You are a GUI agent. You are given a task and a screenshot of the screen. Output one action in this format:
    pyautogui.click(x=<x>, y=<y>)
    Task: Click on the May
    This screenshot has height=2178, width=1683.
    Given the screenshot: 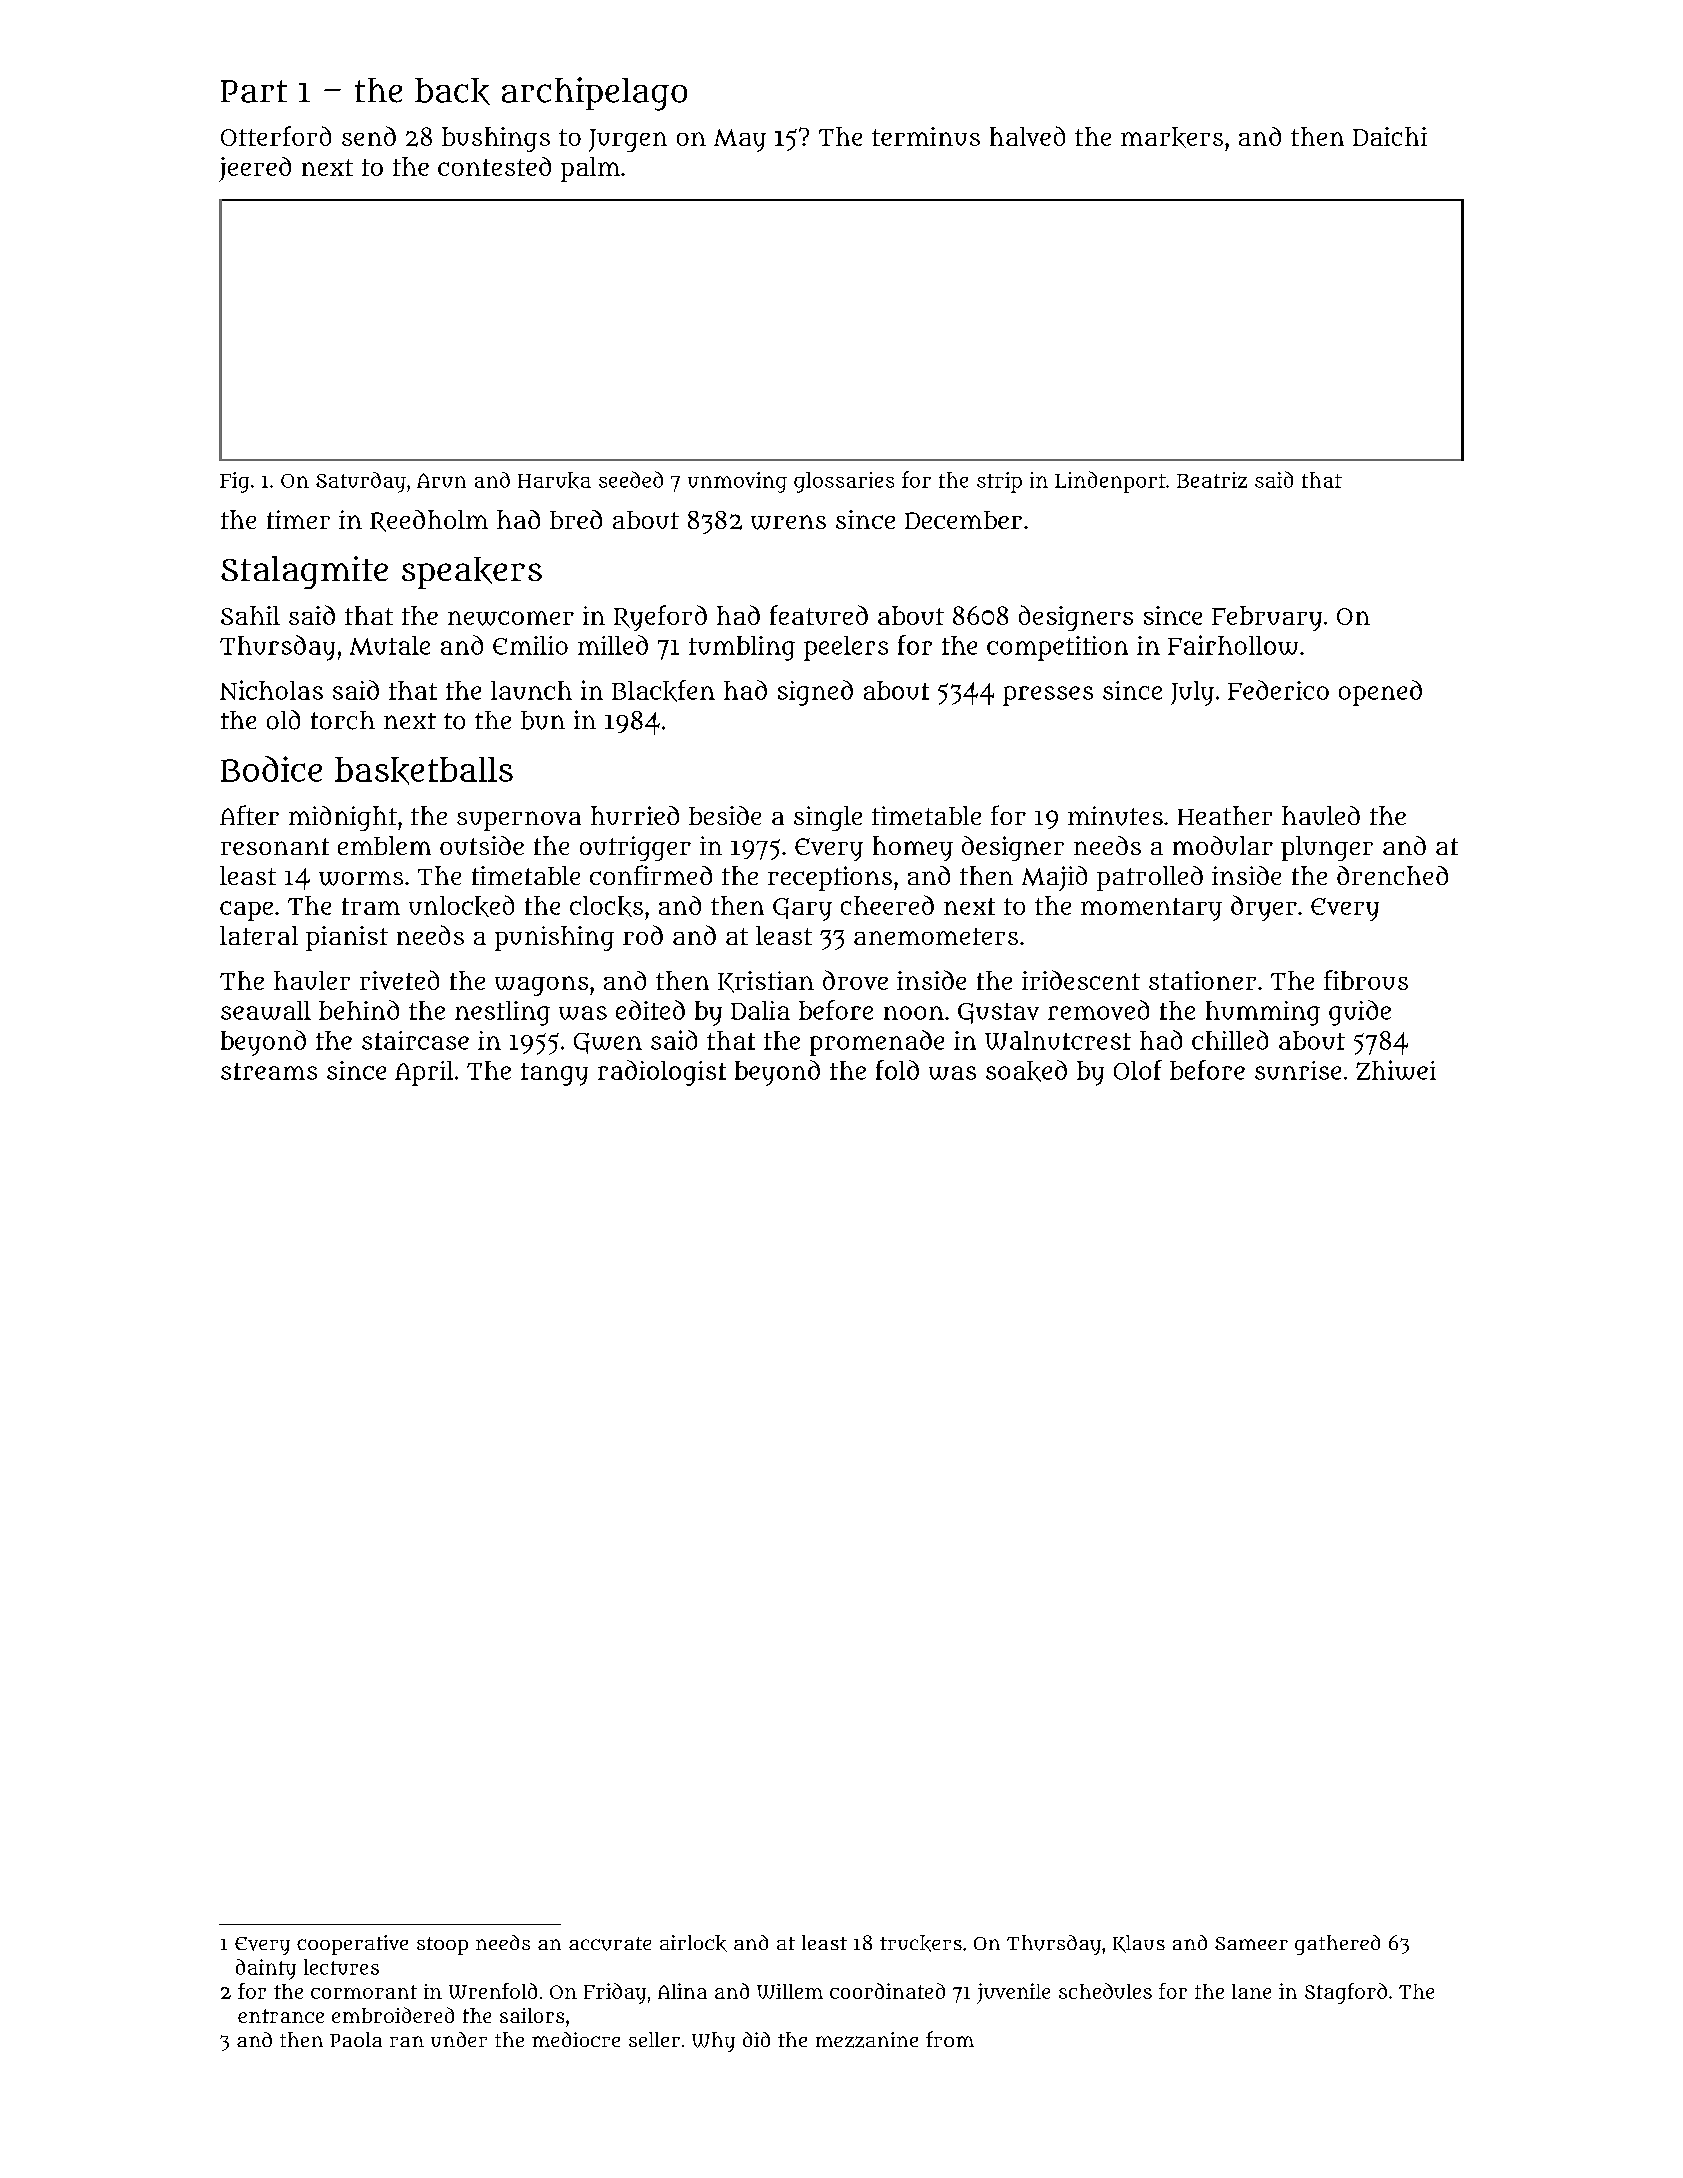 What is the action you would take?
    pyautogui.click(x=740, y=140)
